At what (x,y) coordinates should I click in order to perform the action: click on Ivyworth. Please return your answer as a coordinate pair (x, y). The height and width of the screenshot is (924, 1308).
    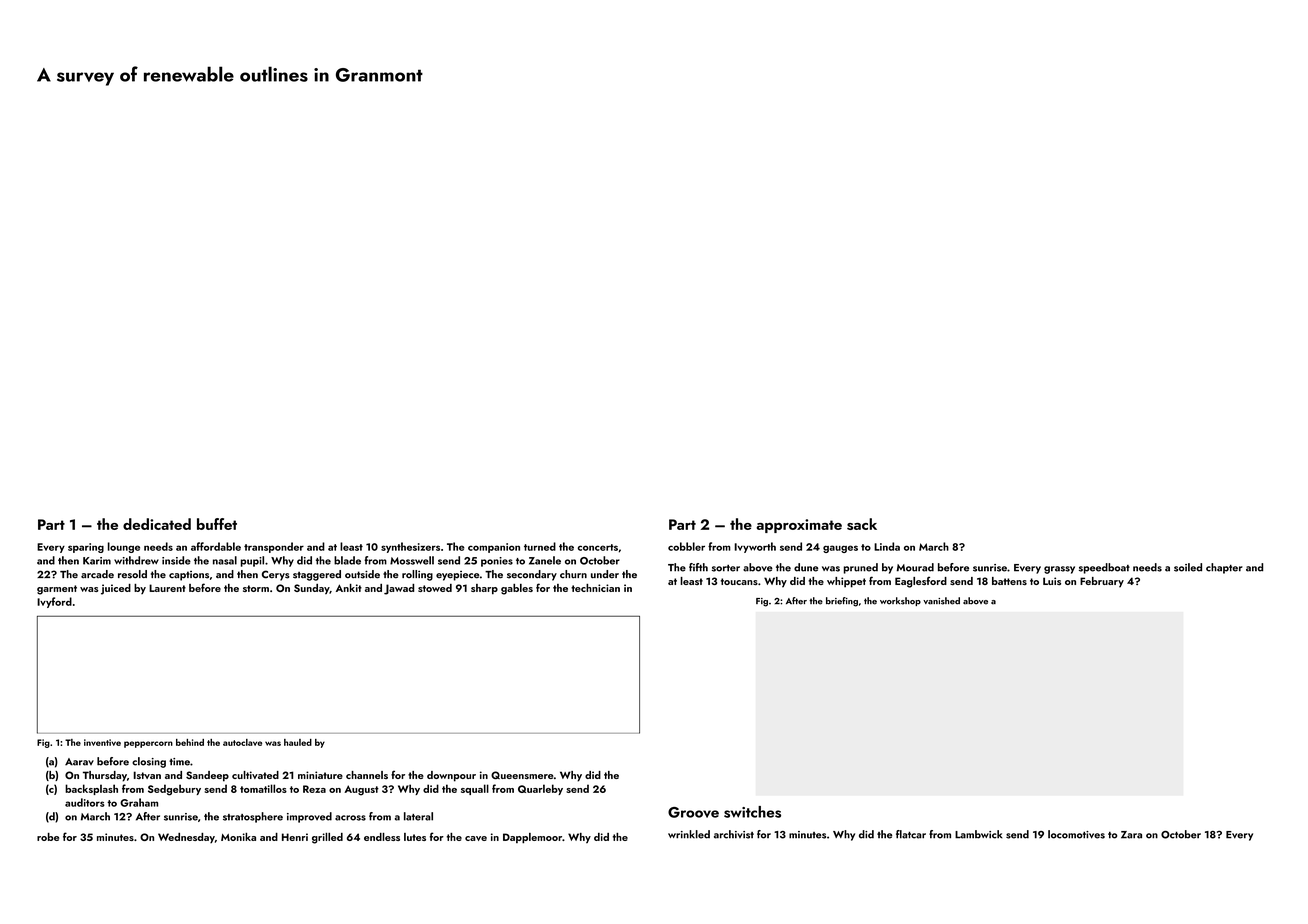
    Looking at the image, I should click on (755, 547).
